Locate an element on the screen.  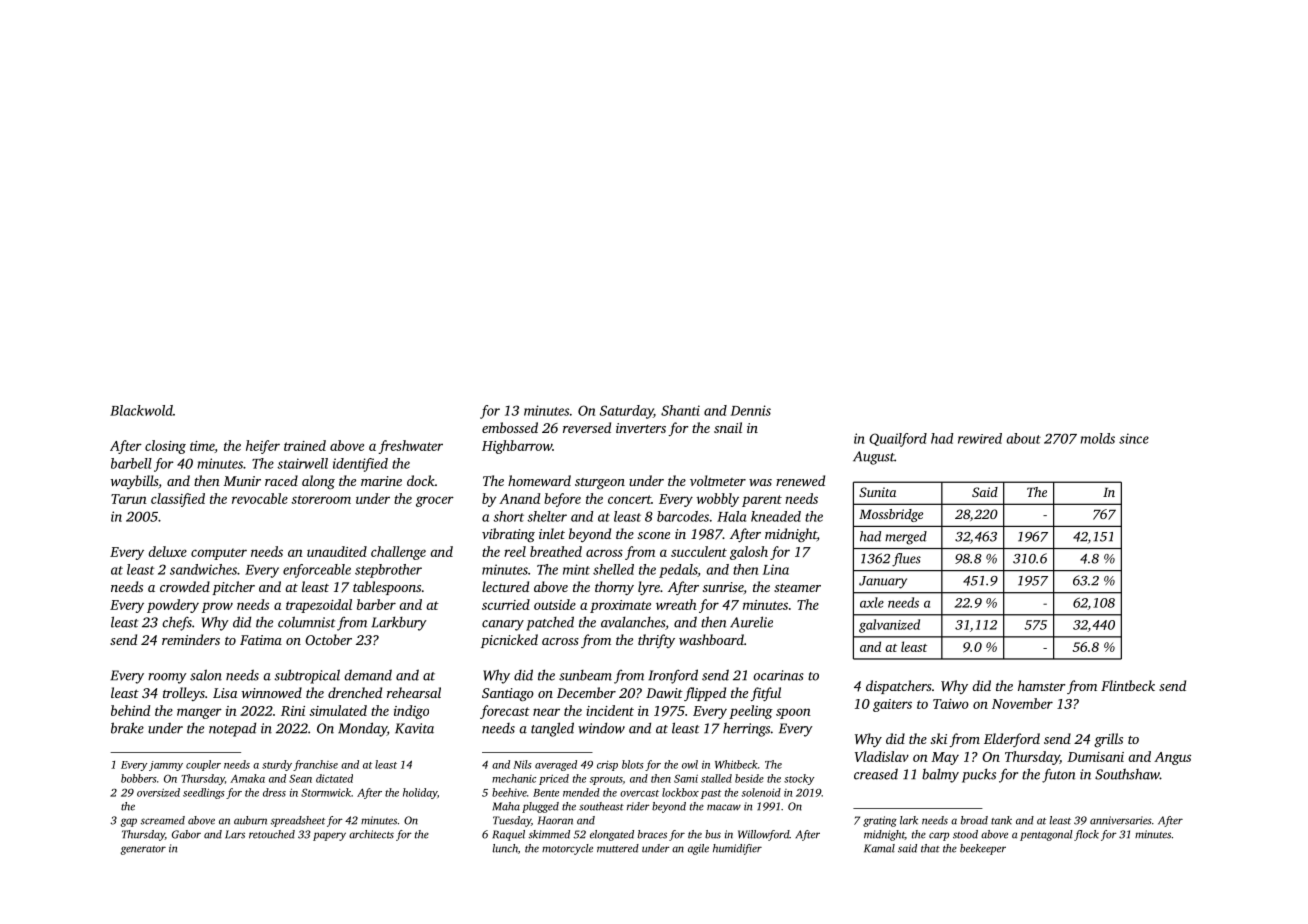
Blackwold is located at coordinates (141, 410).
